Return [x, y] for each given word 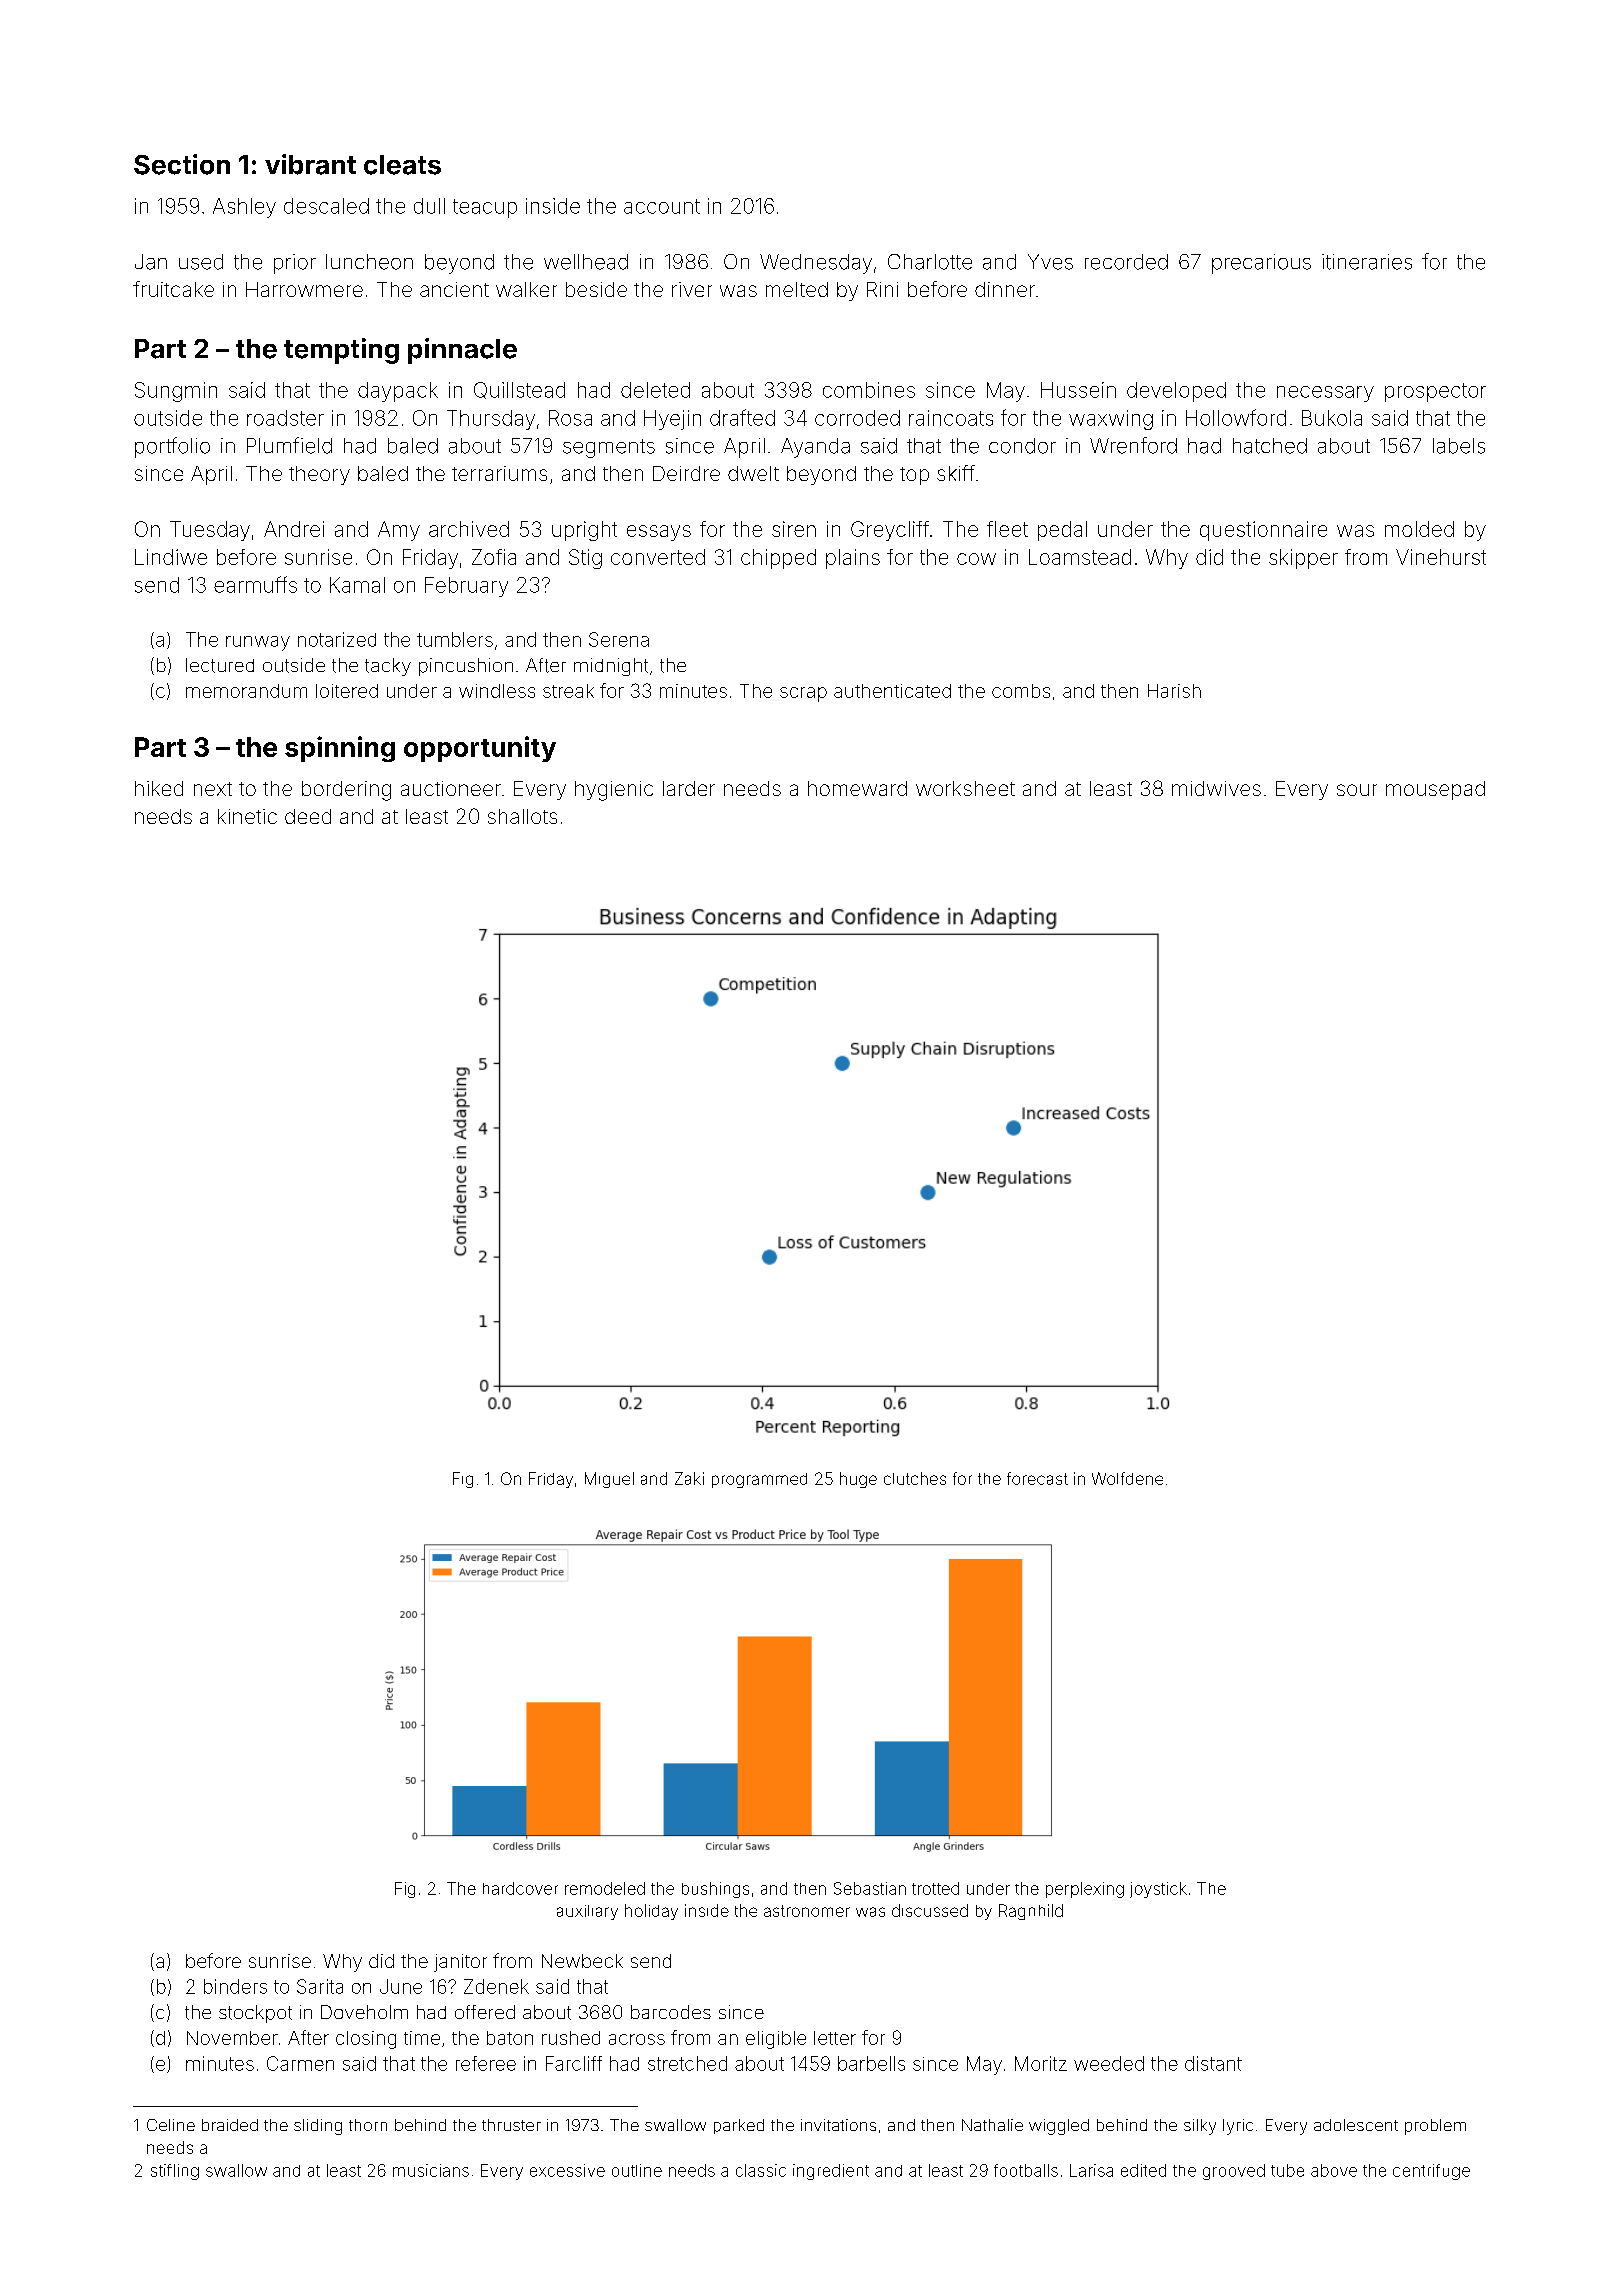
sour [1357, 790]
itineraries [1367, 262]
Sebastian [870, 1888]
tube [1287, 2170]
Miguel [609, 1480]
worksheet [965, 788]
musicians [431, 2170]
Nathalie [992, 2125]
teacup [485, 208]
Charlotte [930, 262]
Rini [882, 289]
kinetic [247, 816]
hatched [1270, 446]
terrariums [499, 473]
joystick [1158, 1890]
